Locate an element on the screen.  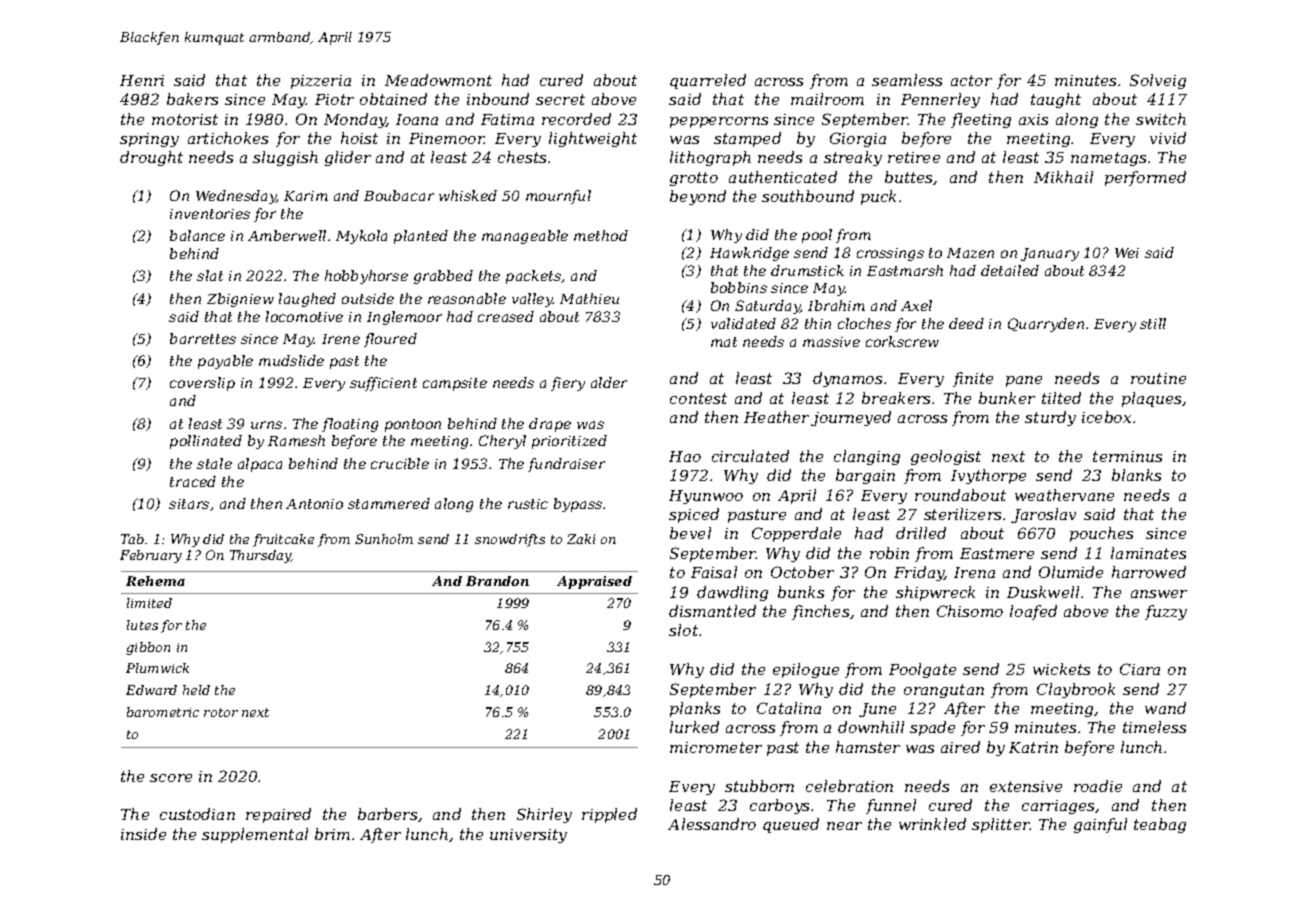
Catalina is located at coordinates (789, 708).
